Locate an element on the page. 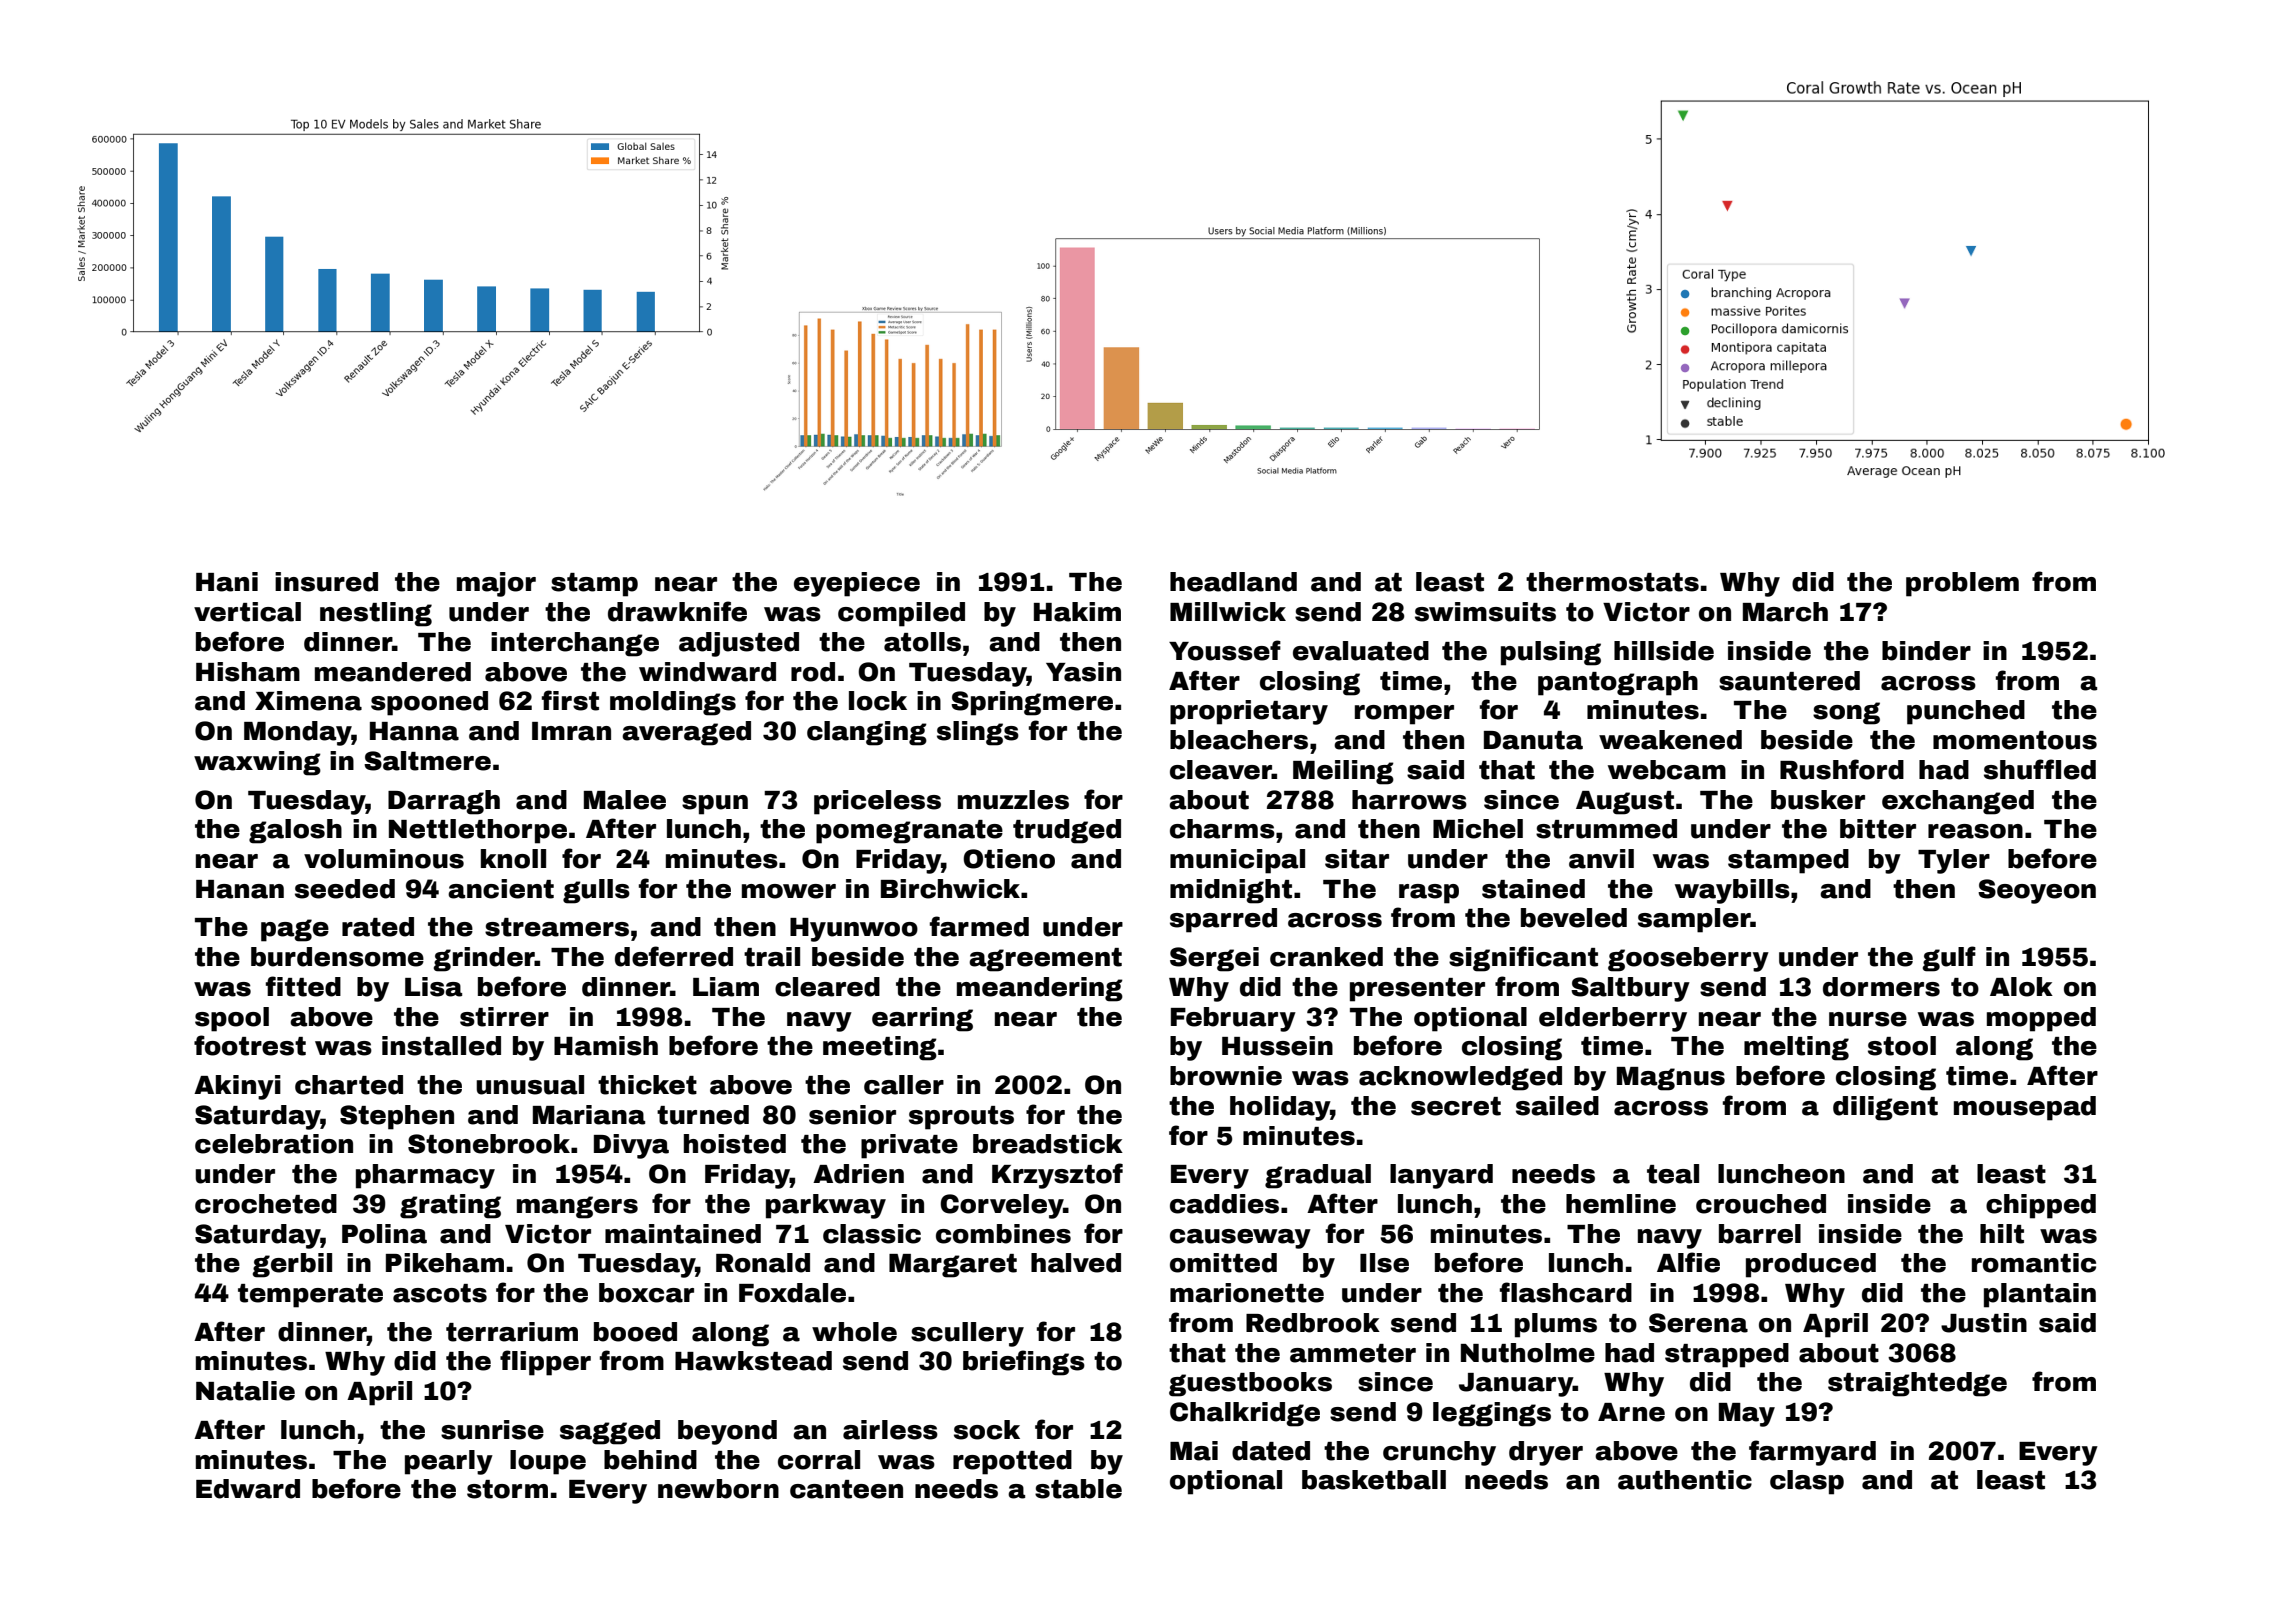 The height and width of the page is (1620, 2292). Seoyeon is located at coordinates (2037, 891).
